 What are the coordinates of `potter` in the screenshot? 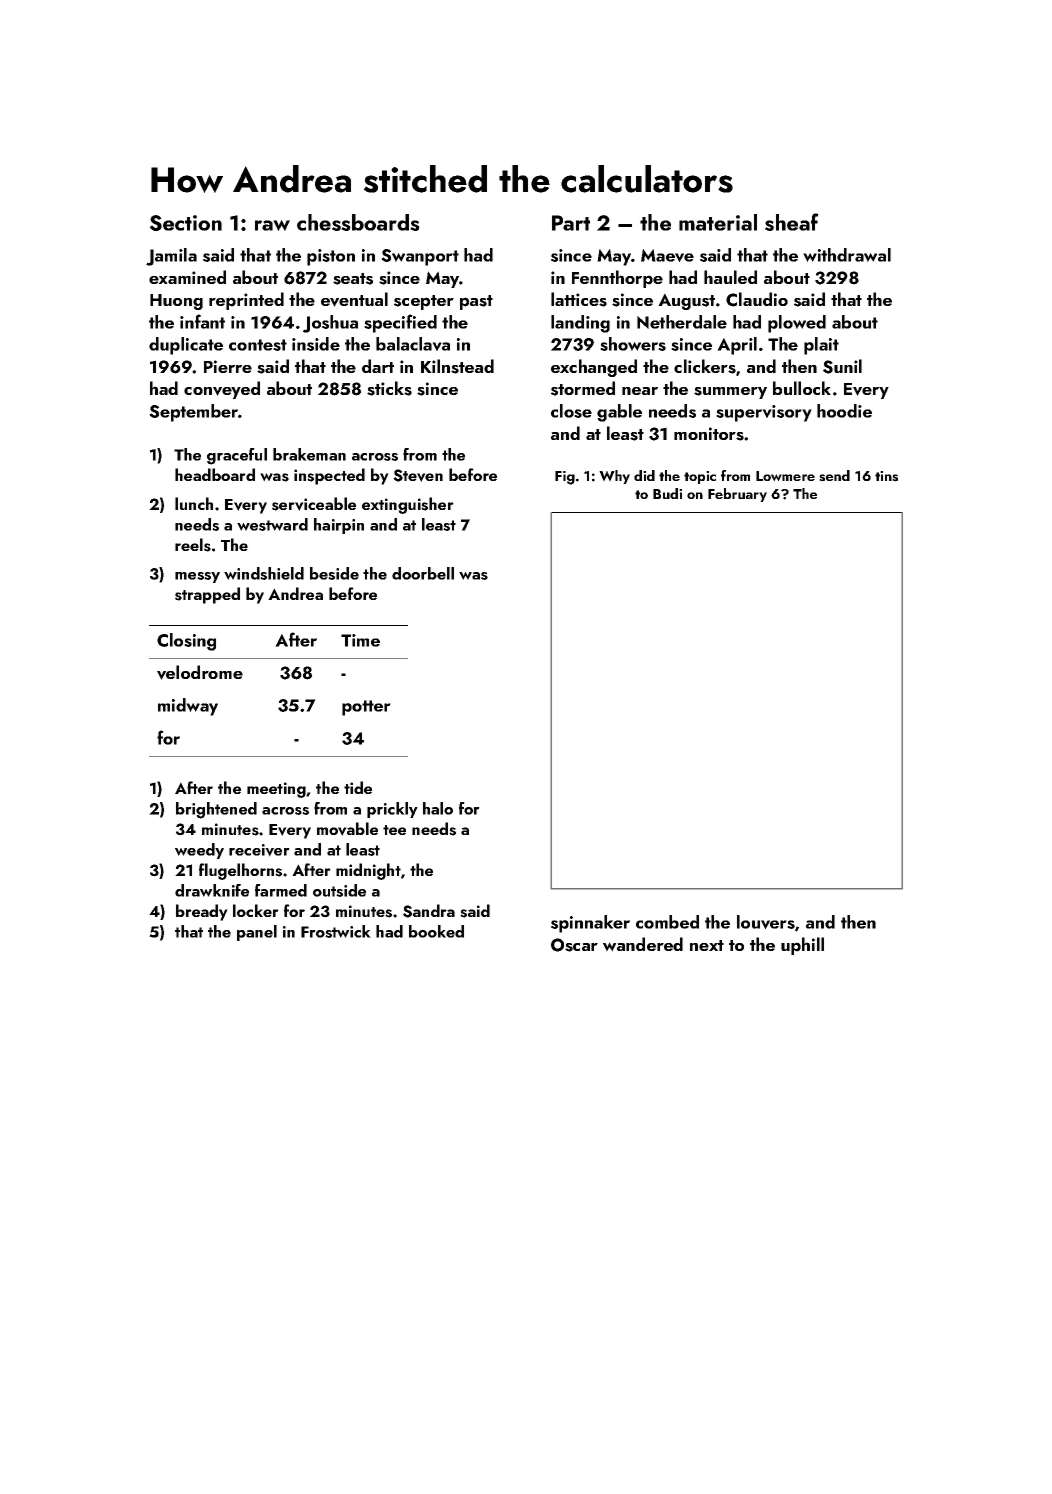 It's located at (366, 708).
